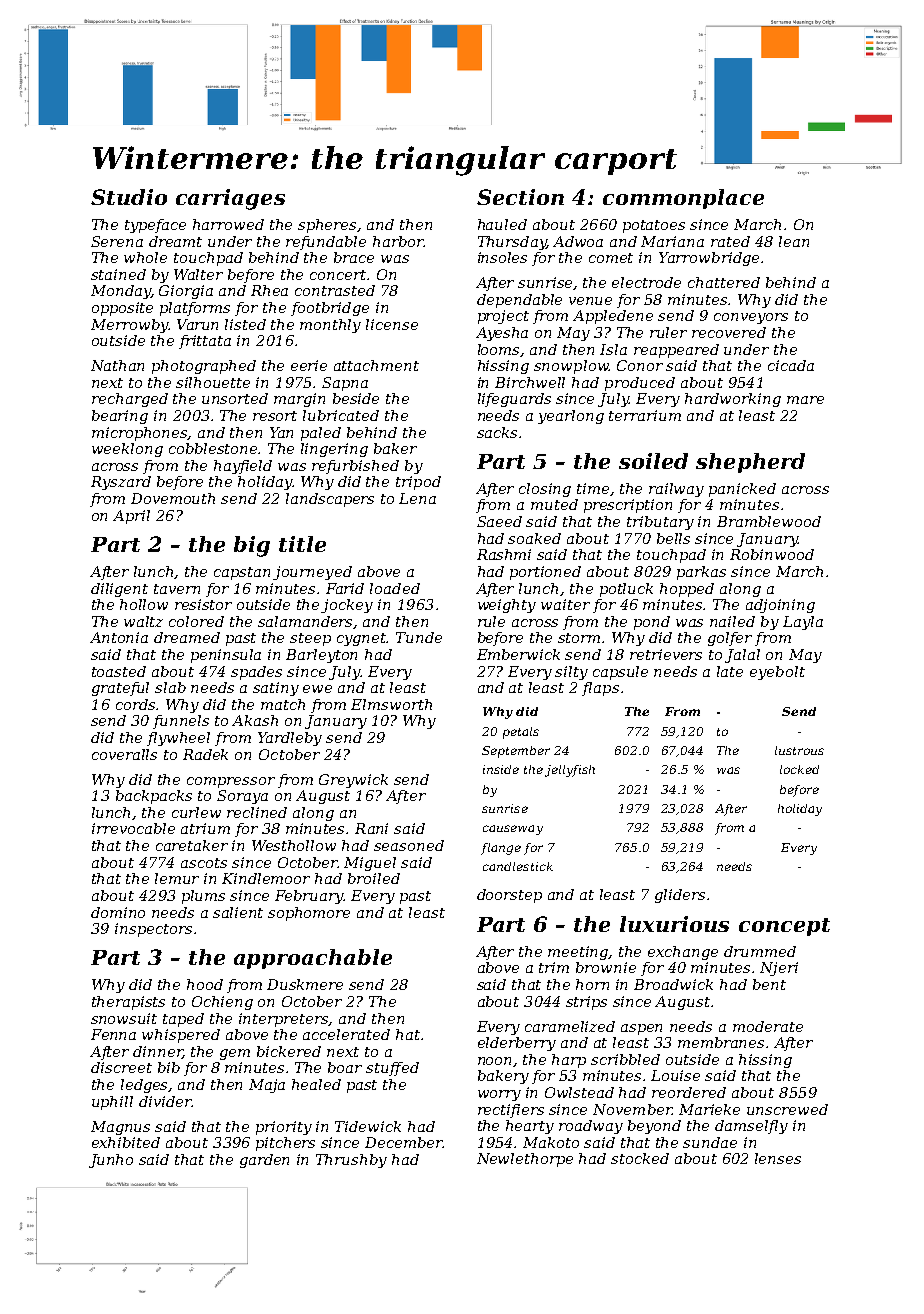 The image size is (924, 1314). Describe the element at coordinates (235, 1054) in the page. I see `gem` at that location.
